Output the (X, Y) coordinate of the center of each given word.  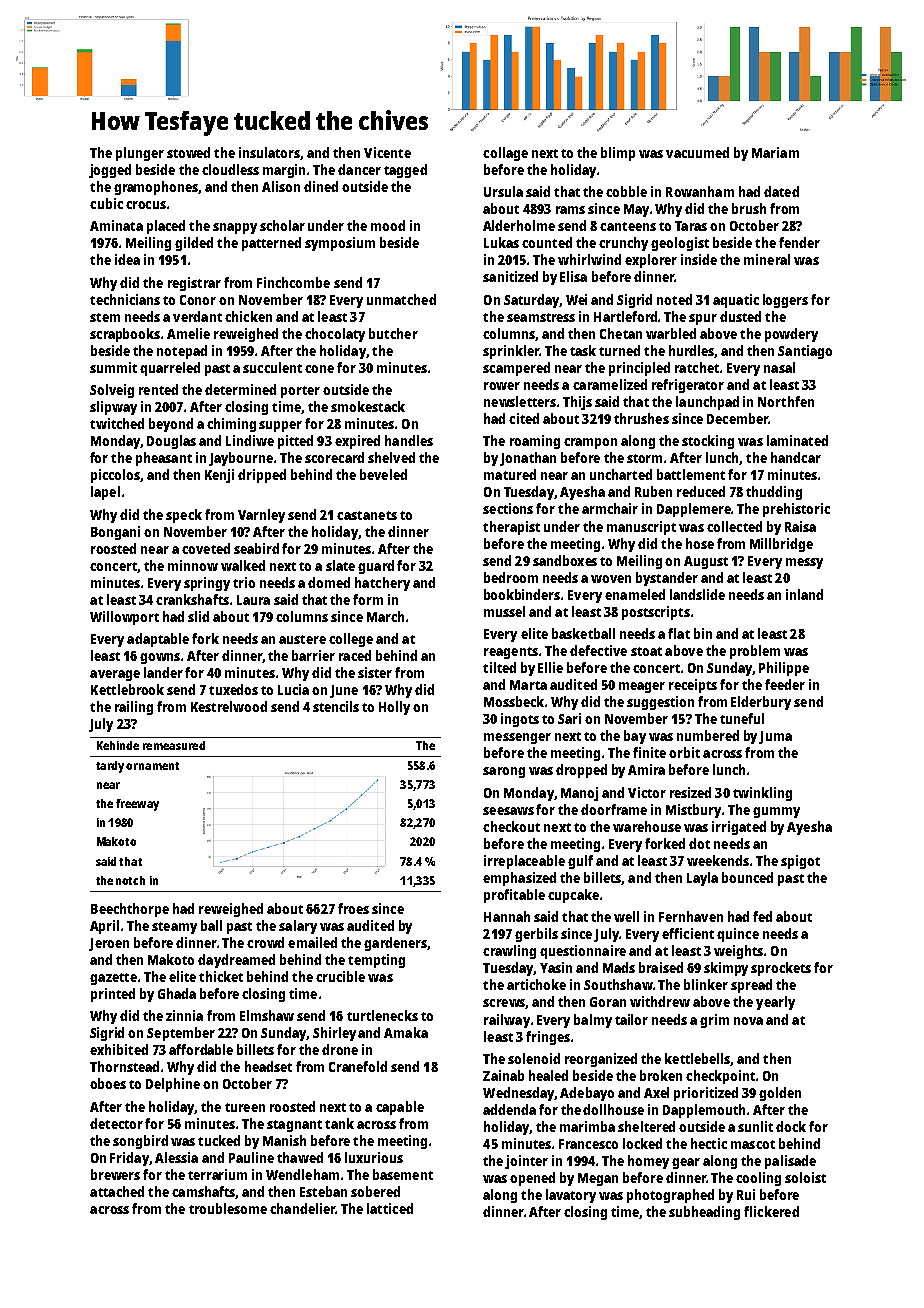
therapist (511, 528)
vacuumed (697, 152)
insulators (269, 152)
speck (184, 516)
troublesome (228, 1208)
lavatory (571, 1196)
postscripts (656, 613)
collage (505, 154)
